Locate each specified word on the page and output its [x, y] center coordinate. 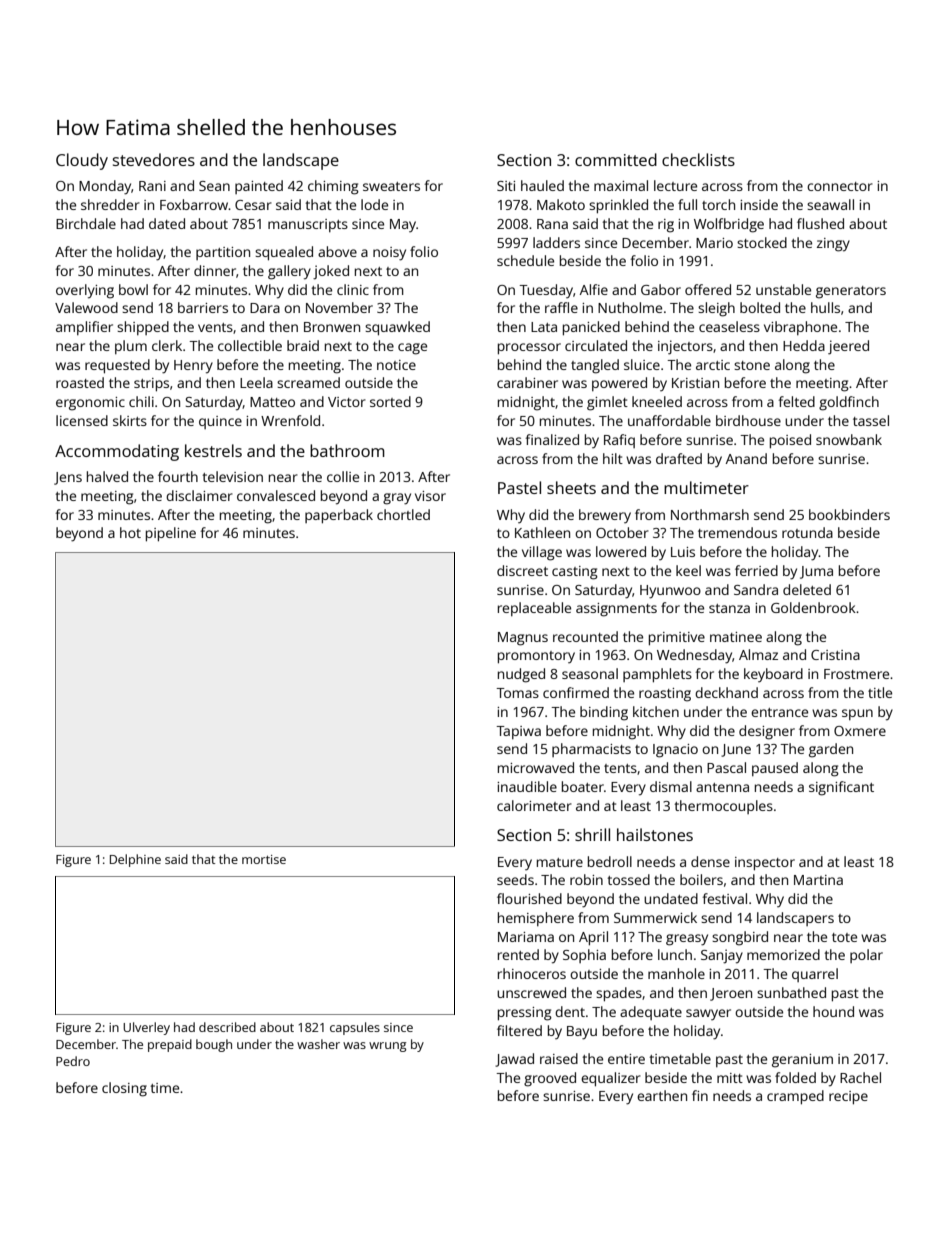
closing [124, 1089]
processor [529, 349]
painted [259, 187]
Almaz [758, 654]
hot [130, 532]
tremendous [737, 532]
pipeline [171, 534]
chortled [403, 514]
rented [518, 954]
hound [833, 1011]
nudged [521, 675]
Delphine [135, 860]
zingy [833, 245]
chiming [333, 187]
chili [141, 401]
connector [840, 186]
